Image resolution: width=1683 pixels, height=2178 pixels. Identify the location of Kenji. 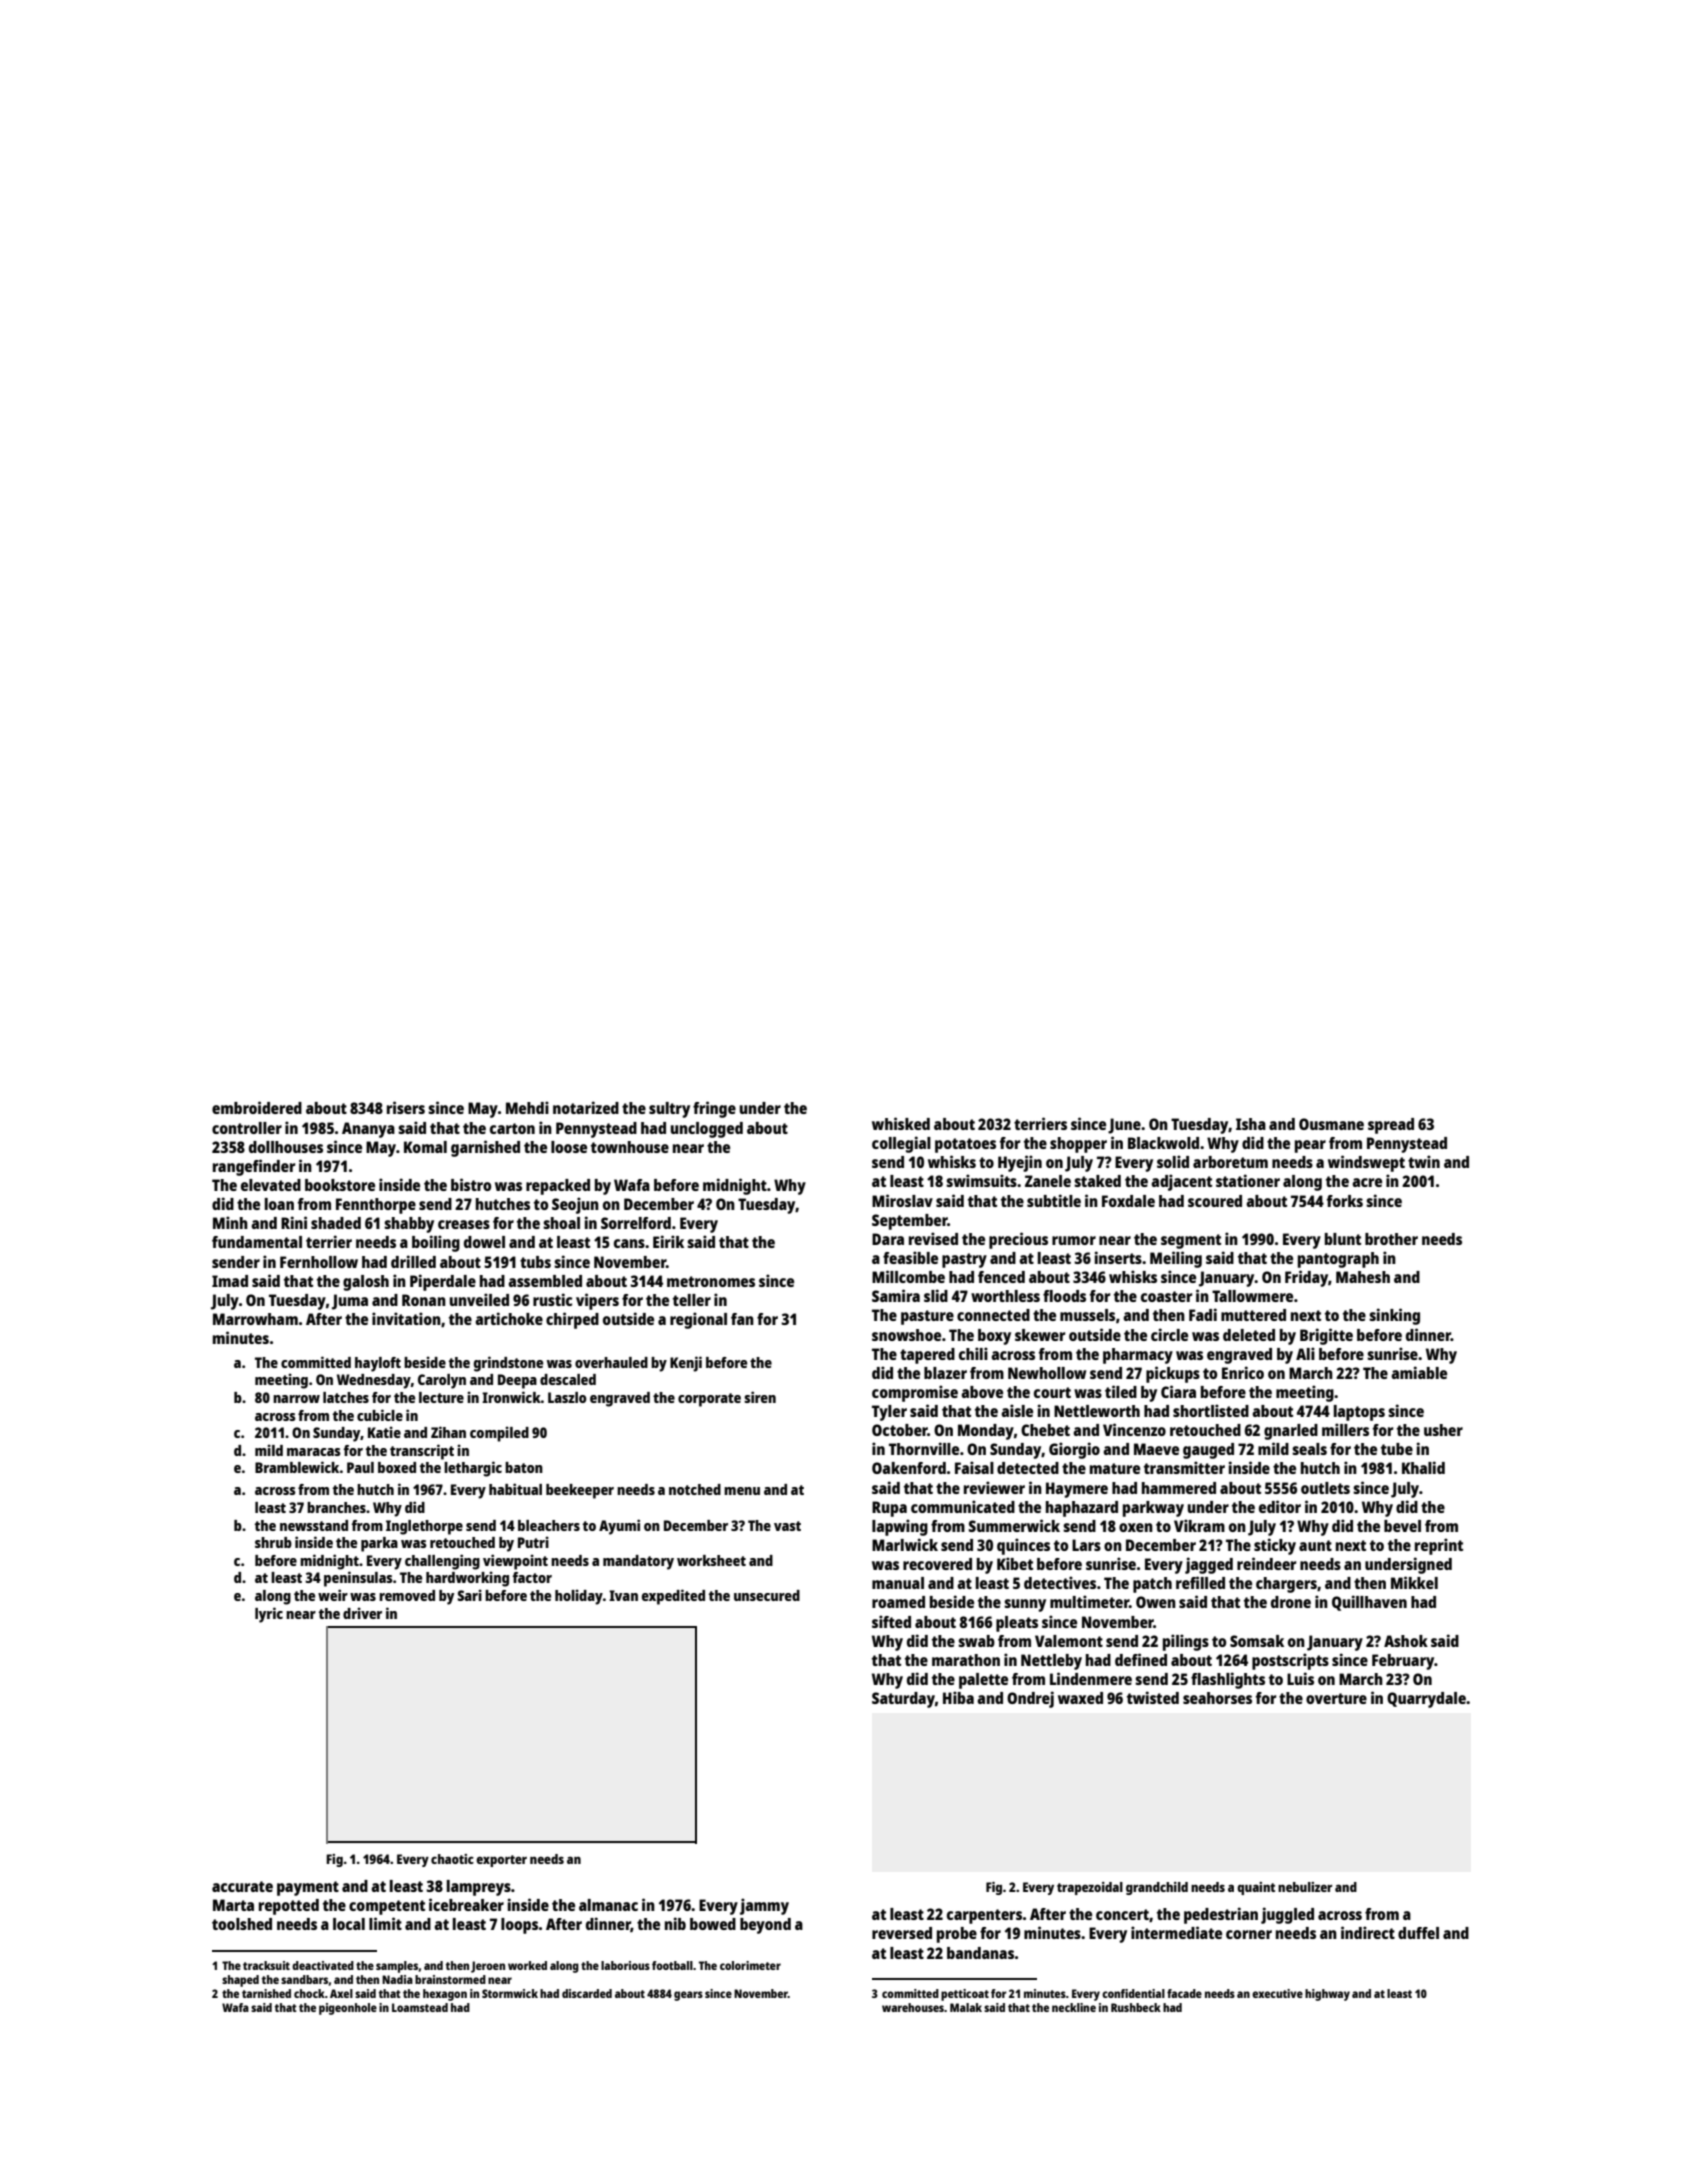
(686, 1364).
